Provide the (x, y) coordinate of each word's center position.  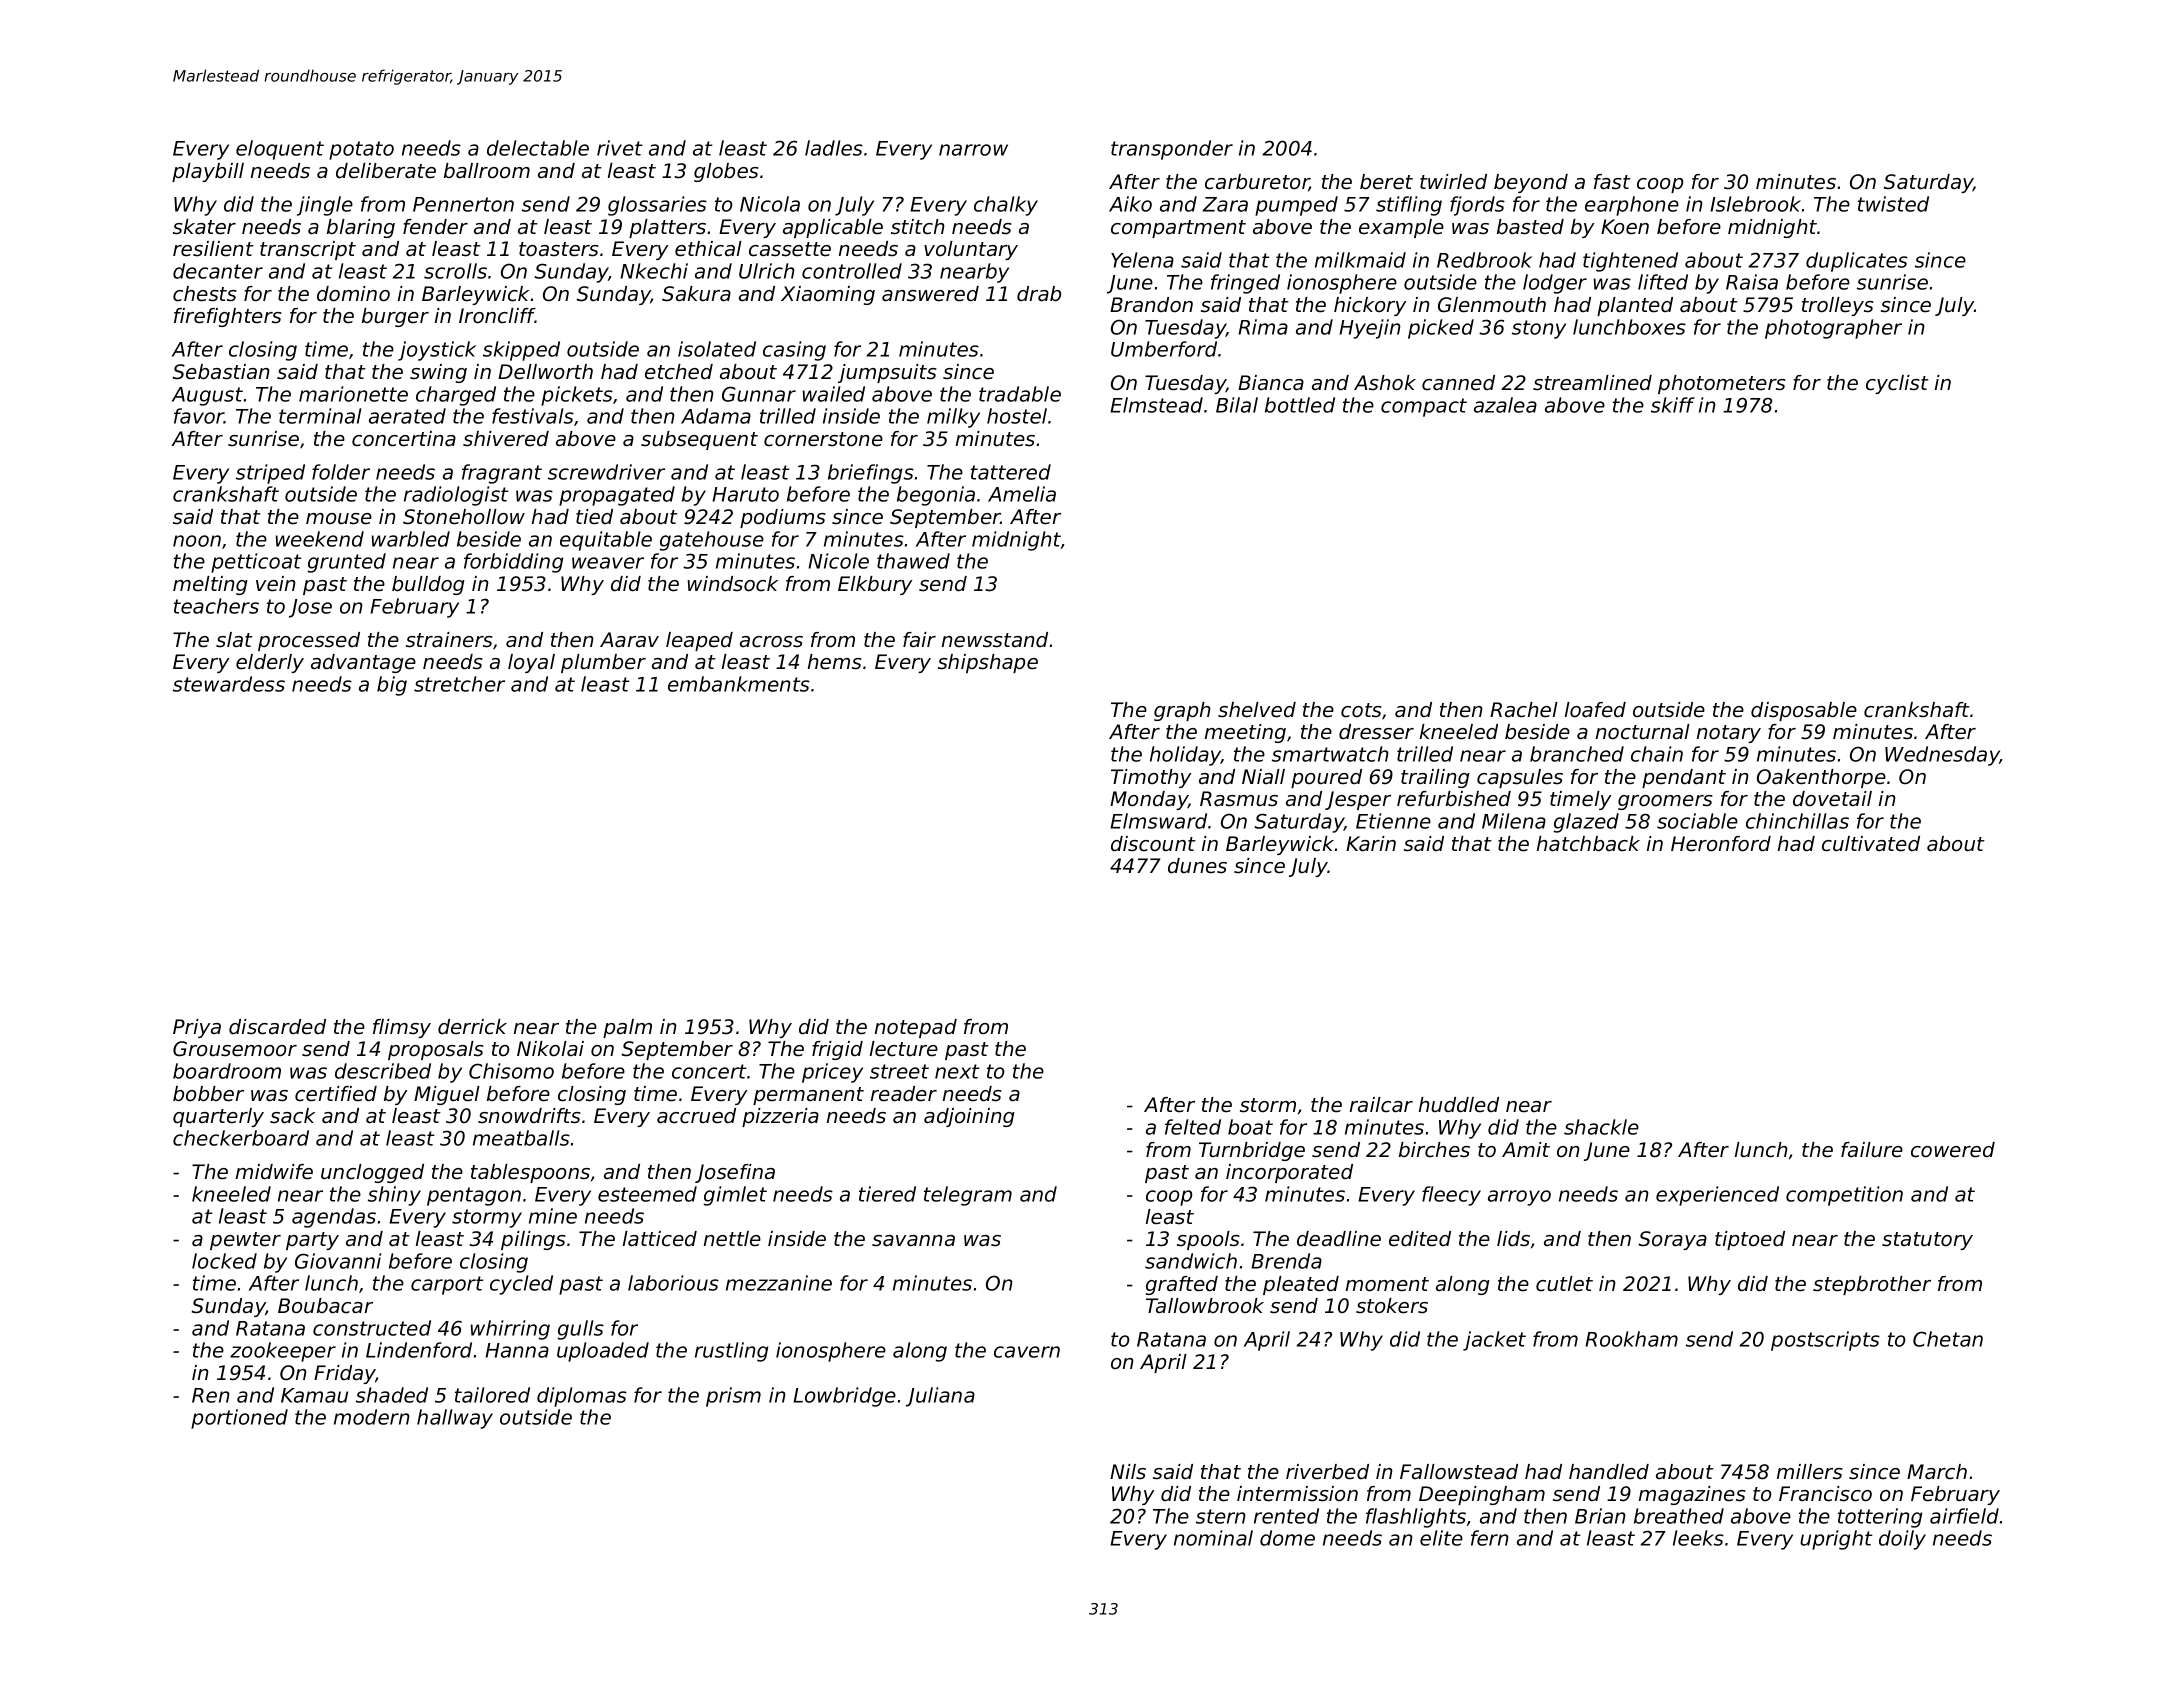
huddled (1459, 1105)
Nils (1128, 1472)
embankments (739, 684)
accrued (696, 1116)
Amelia (1022, 494)
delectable (538, 148)
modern (372, 1417)
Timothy (1151, 778)
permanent (808, 1096)
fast (1612, 182)
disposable (1804, 711)
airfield (1964, 1516)
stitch (918, 227)
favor (199, 416)
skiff (1673, 405)
